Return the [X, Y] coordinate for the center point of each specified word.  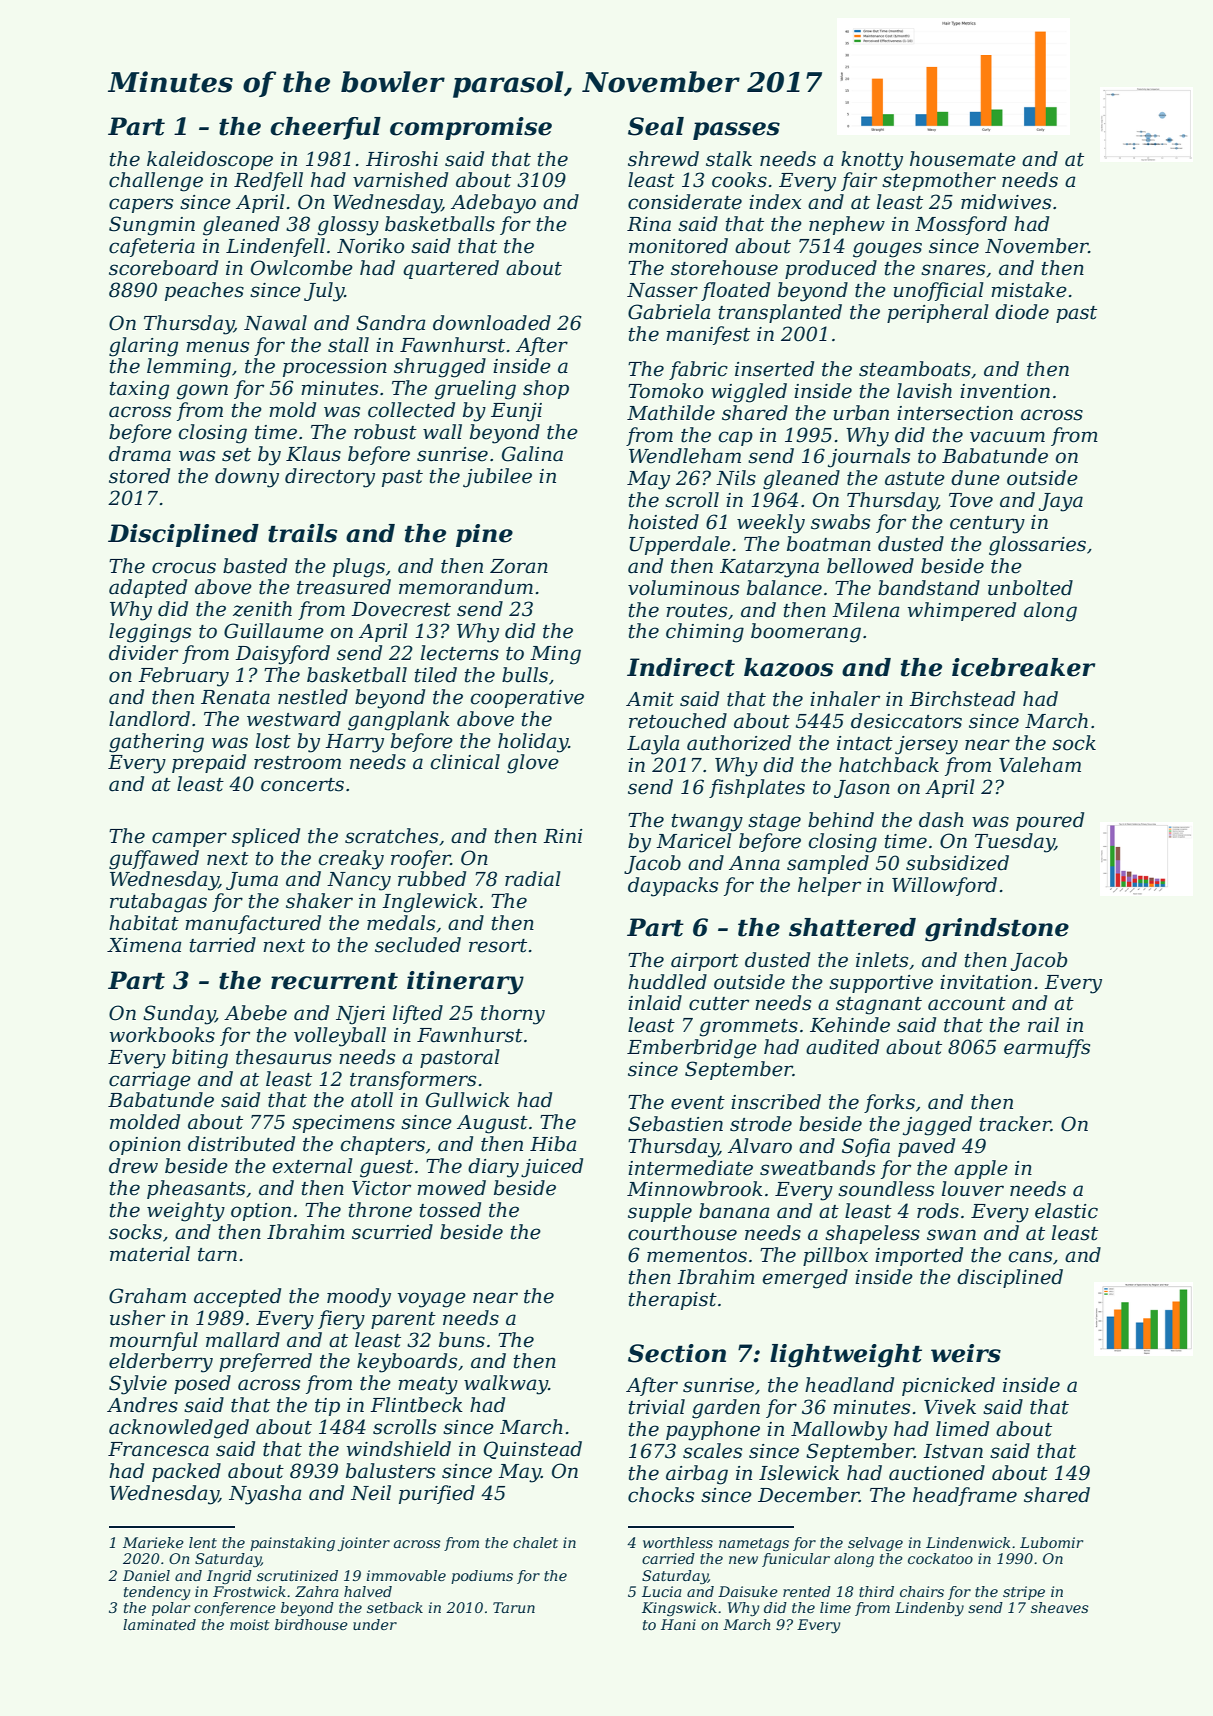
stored [139, 476]
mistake [1029, 290]
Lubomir [1051, 1542]
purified [437, 1494]
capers [141, 205]
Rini [563, 836]
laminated [159, 1624]
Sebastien [675, 1124]
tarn [217, 1255]
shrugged [440, 368]
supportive [881, 984]
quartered [451, 269]
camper [189, 839]
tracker [1015, 1124]
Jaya [1061, 502]
